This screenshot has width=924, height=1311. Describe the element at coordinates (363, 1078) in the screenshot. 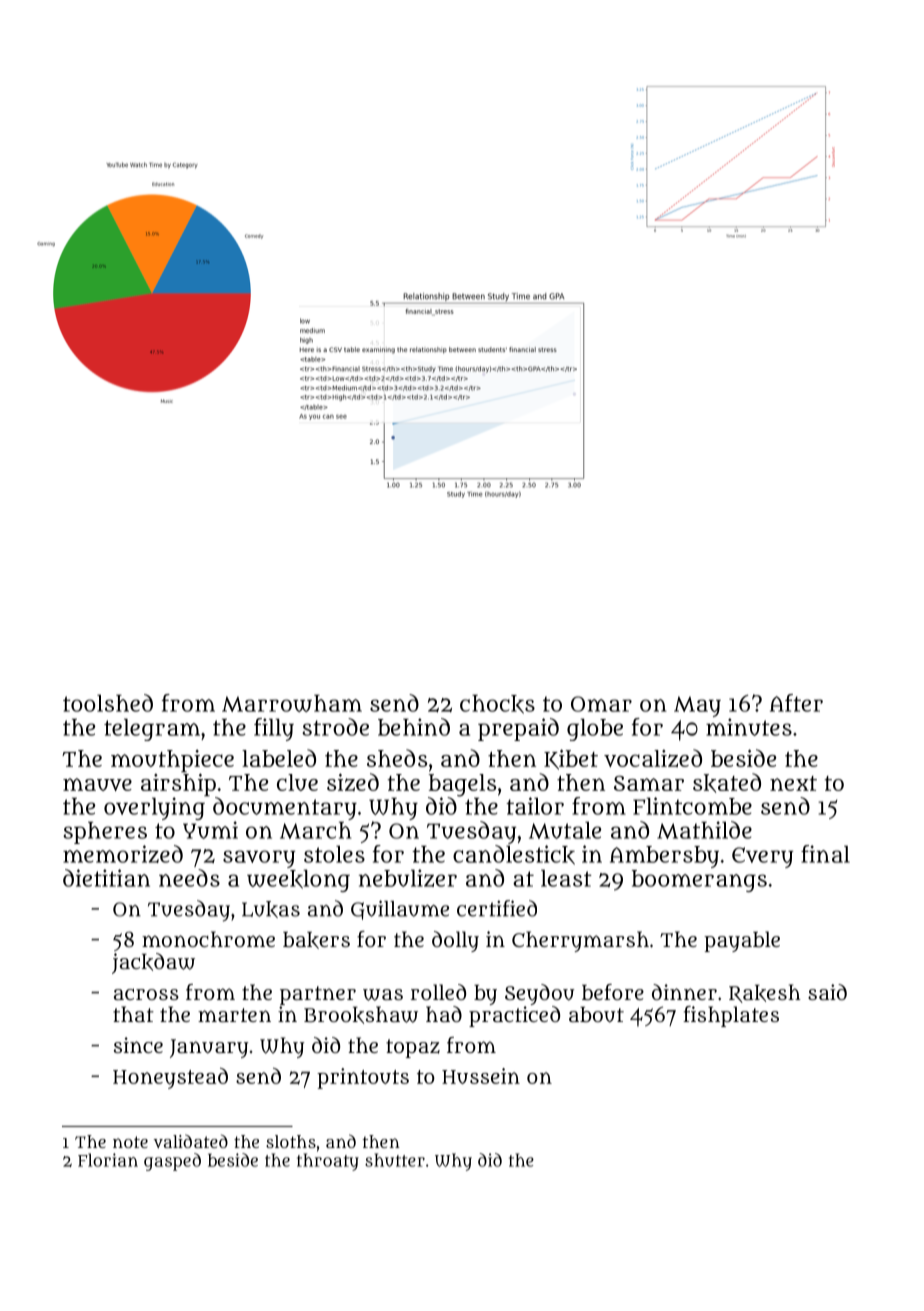

I see `printouts` at that location.
